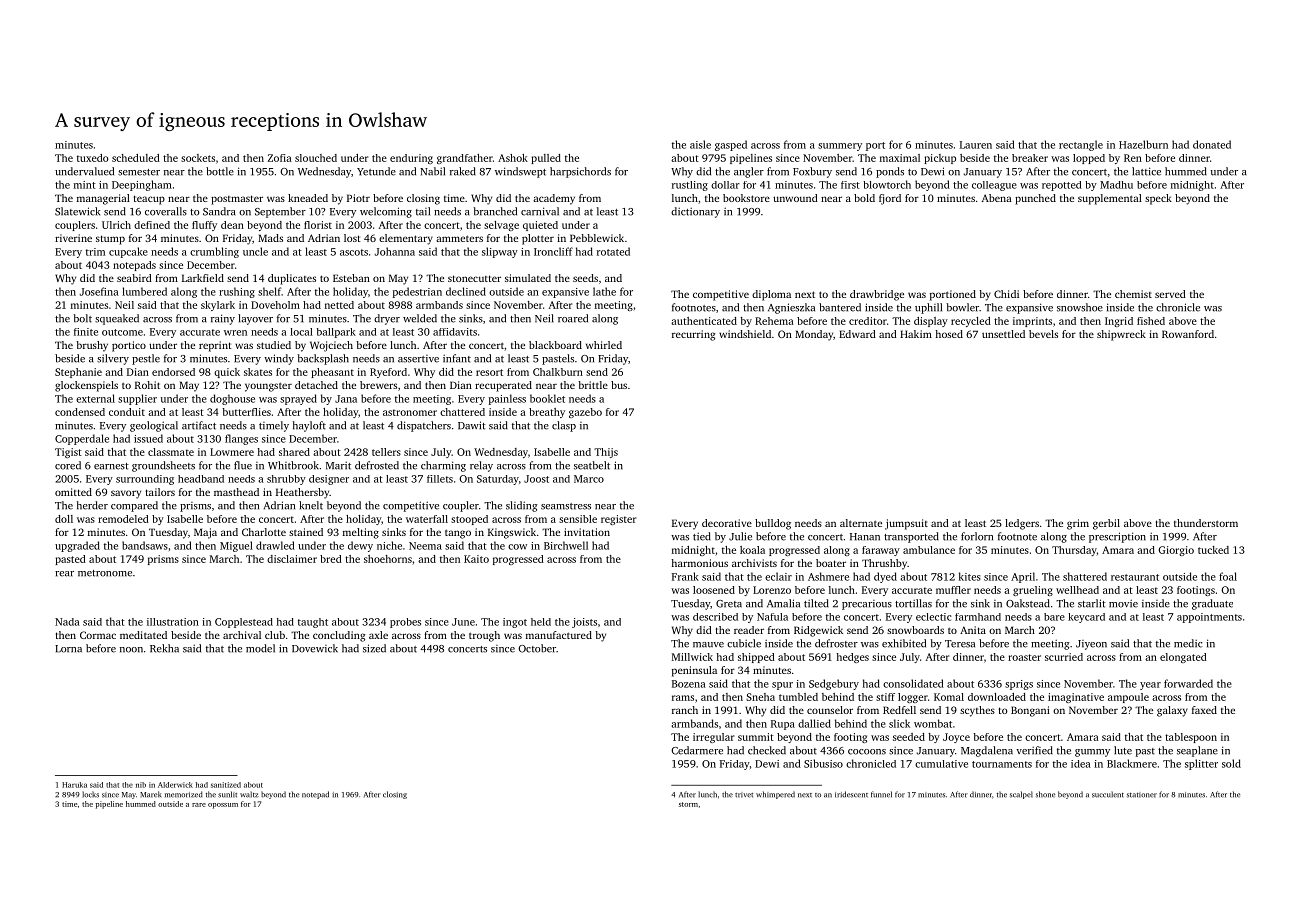 The height and width of the screenshot is (924, 1308). Describe the element at coordinates (74, 785) in the screenshot. I see `Haruka` at that location.
